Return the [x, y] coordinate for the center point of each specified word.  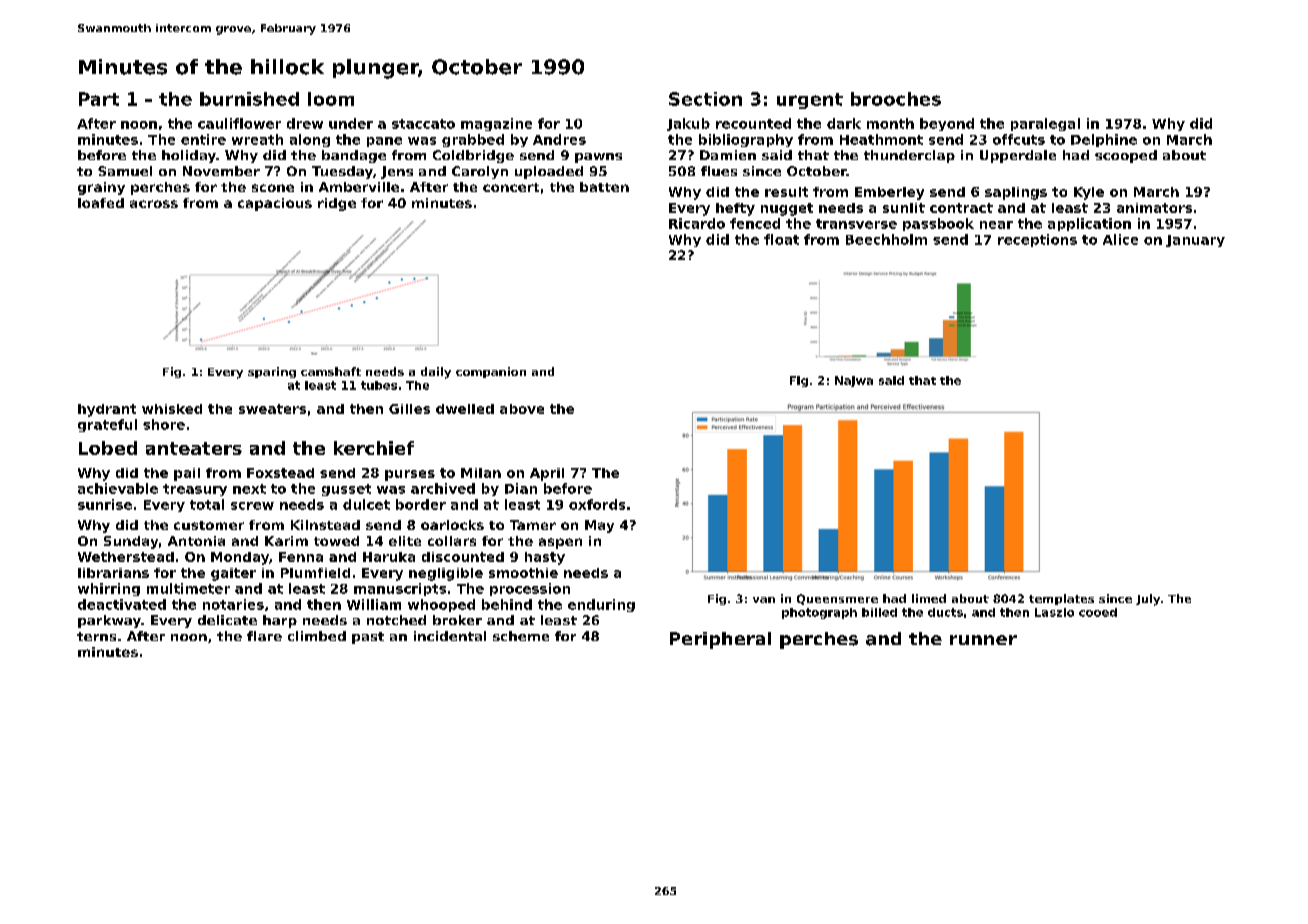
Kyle [1089, 193]
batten [604, 187]
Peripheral [720, 640]
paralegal [1045, 124]
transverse [856, 224]
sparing [272, 372]
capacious [275, 204]
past [368, 638]
